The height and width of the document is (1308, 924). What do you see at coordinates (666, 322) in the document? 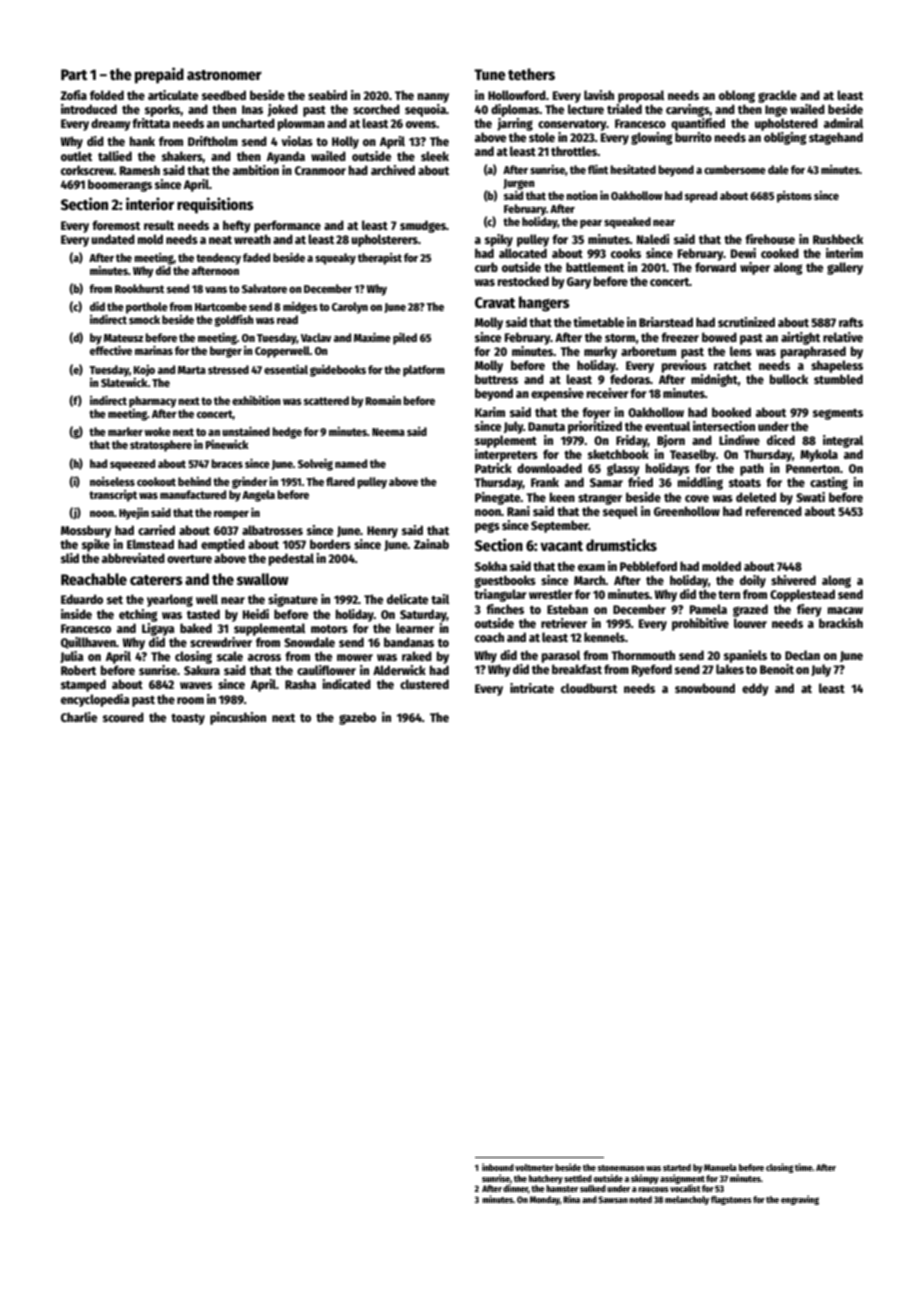
I see `Briarstead` at bounding box center [666, 322].
